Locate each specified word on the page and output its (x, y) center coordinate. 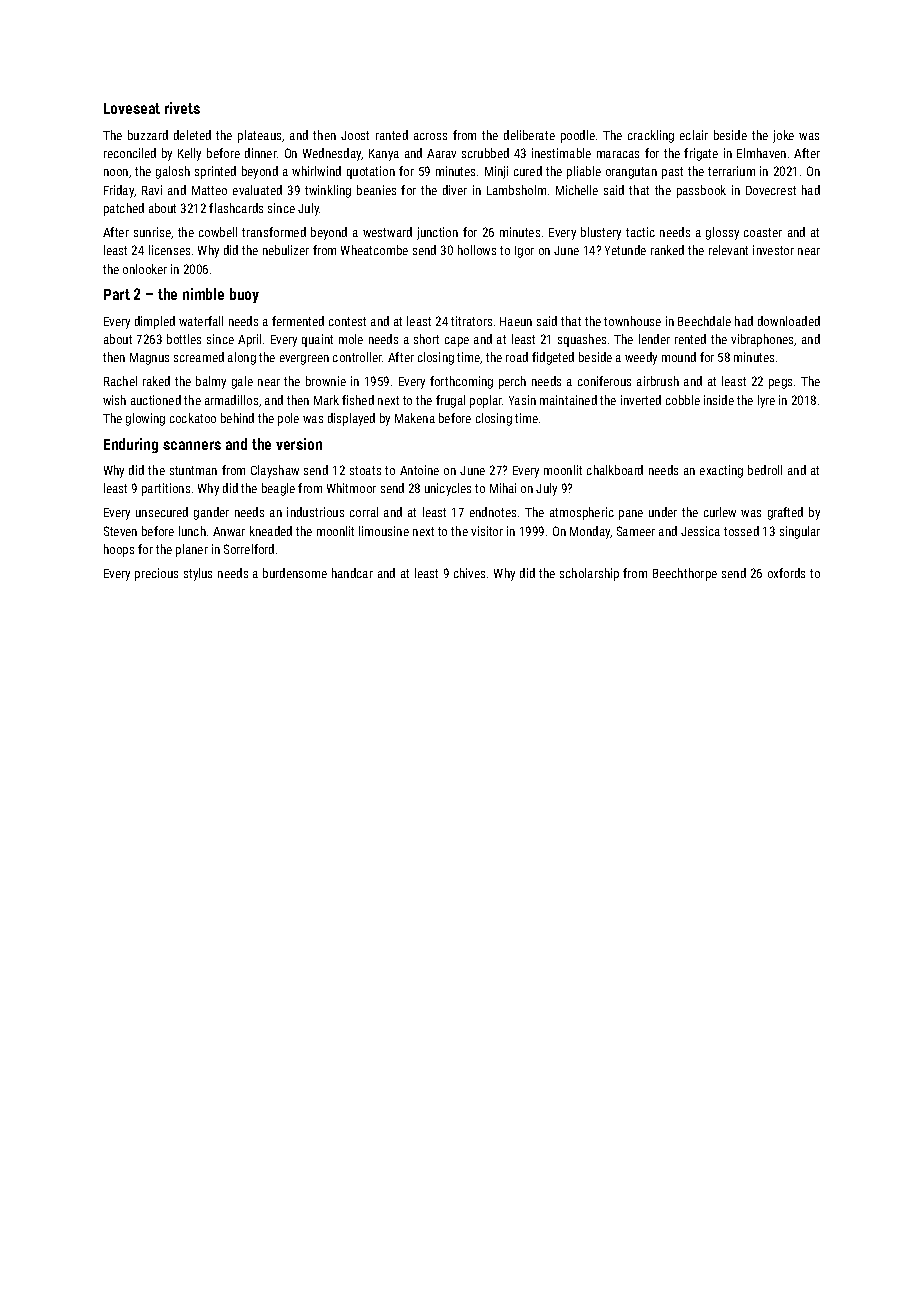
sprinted (215, 172)
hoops (119, 550)
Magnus (149, 359)
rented (690, 339)
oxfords (786, 573)
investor (773, 250)
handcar (352, 573)
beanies (376, 190)
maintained (568, 400)
